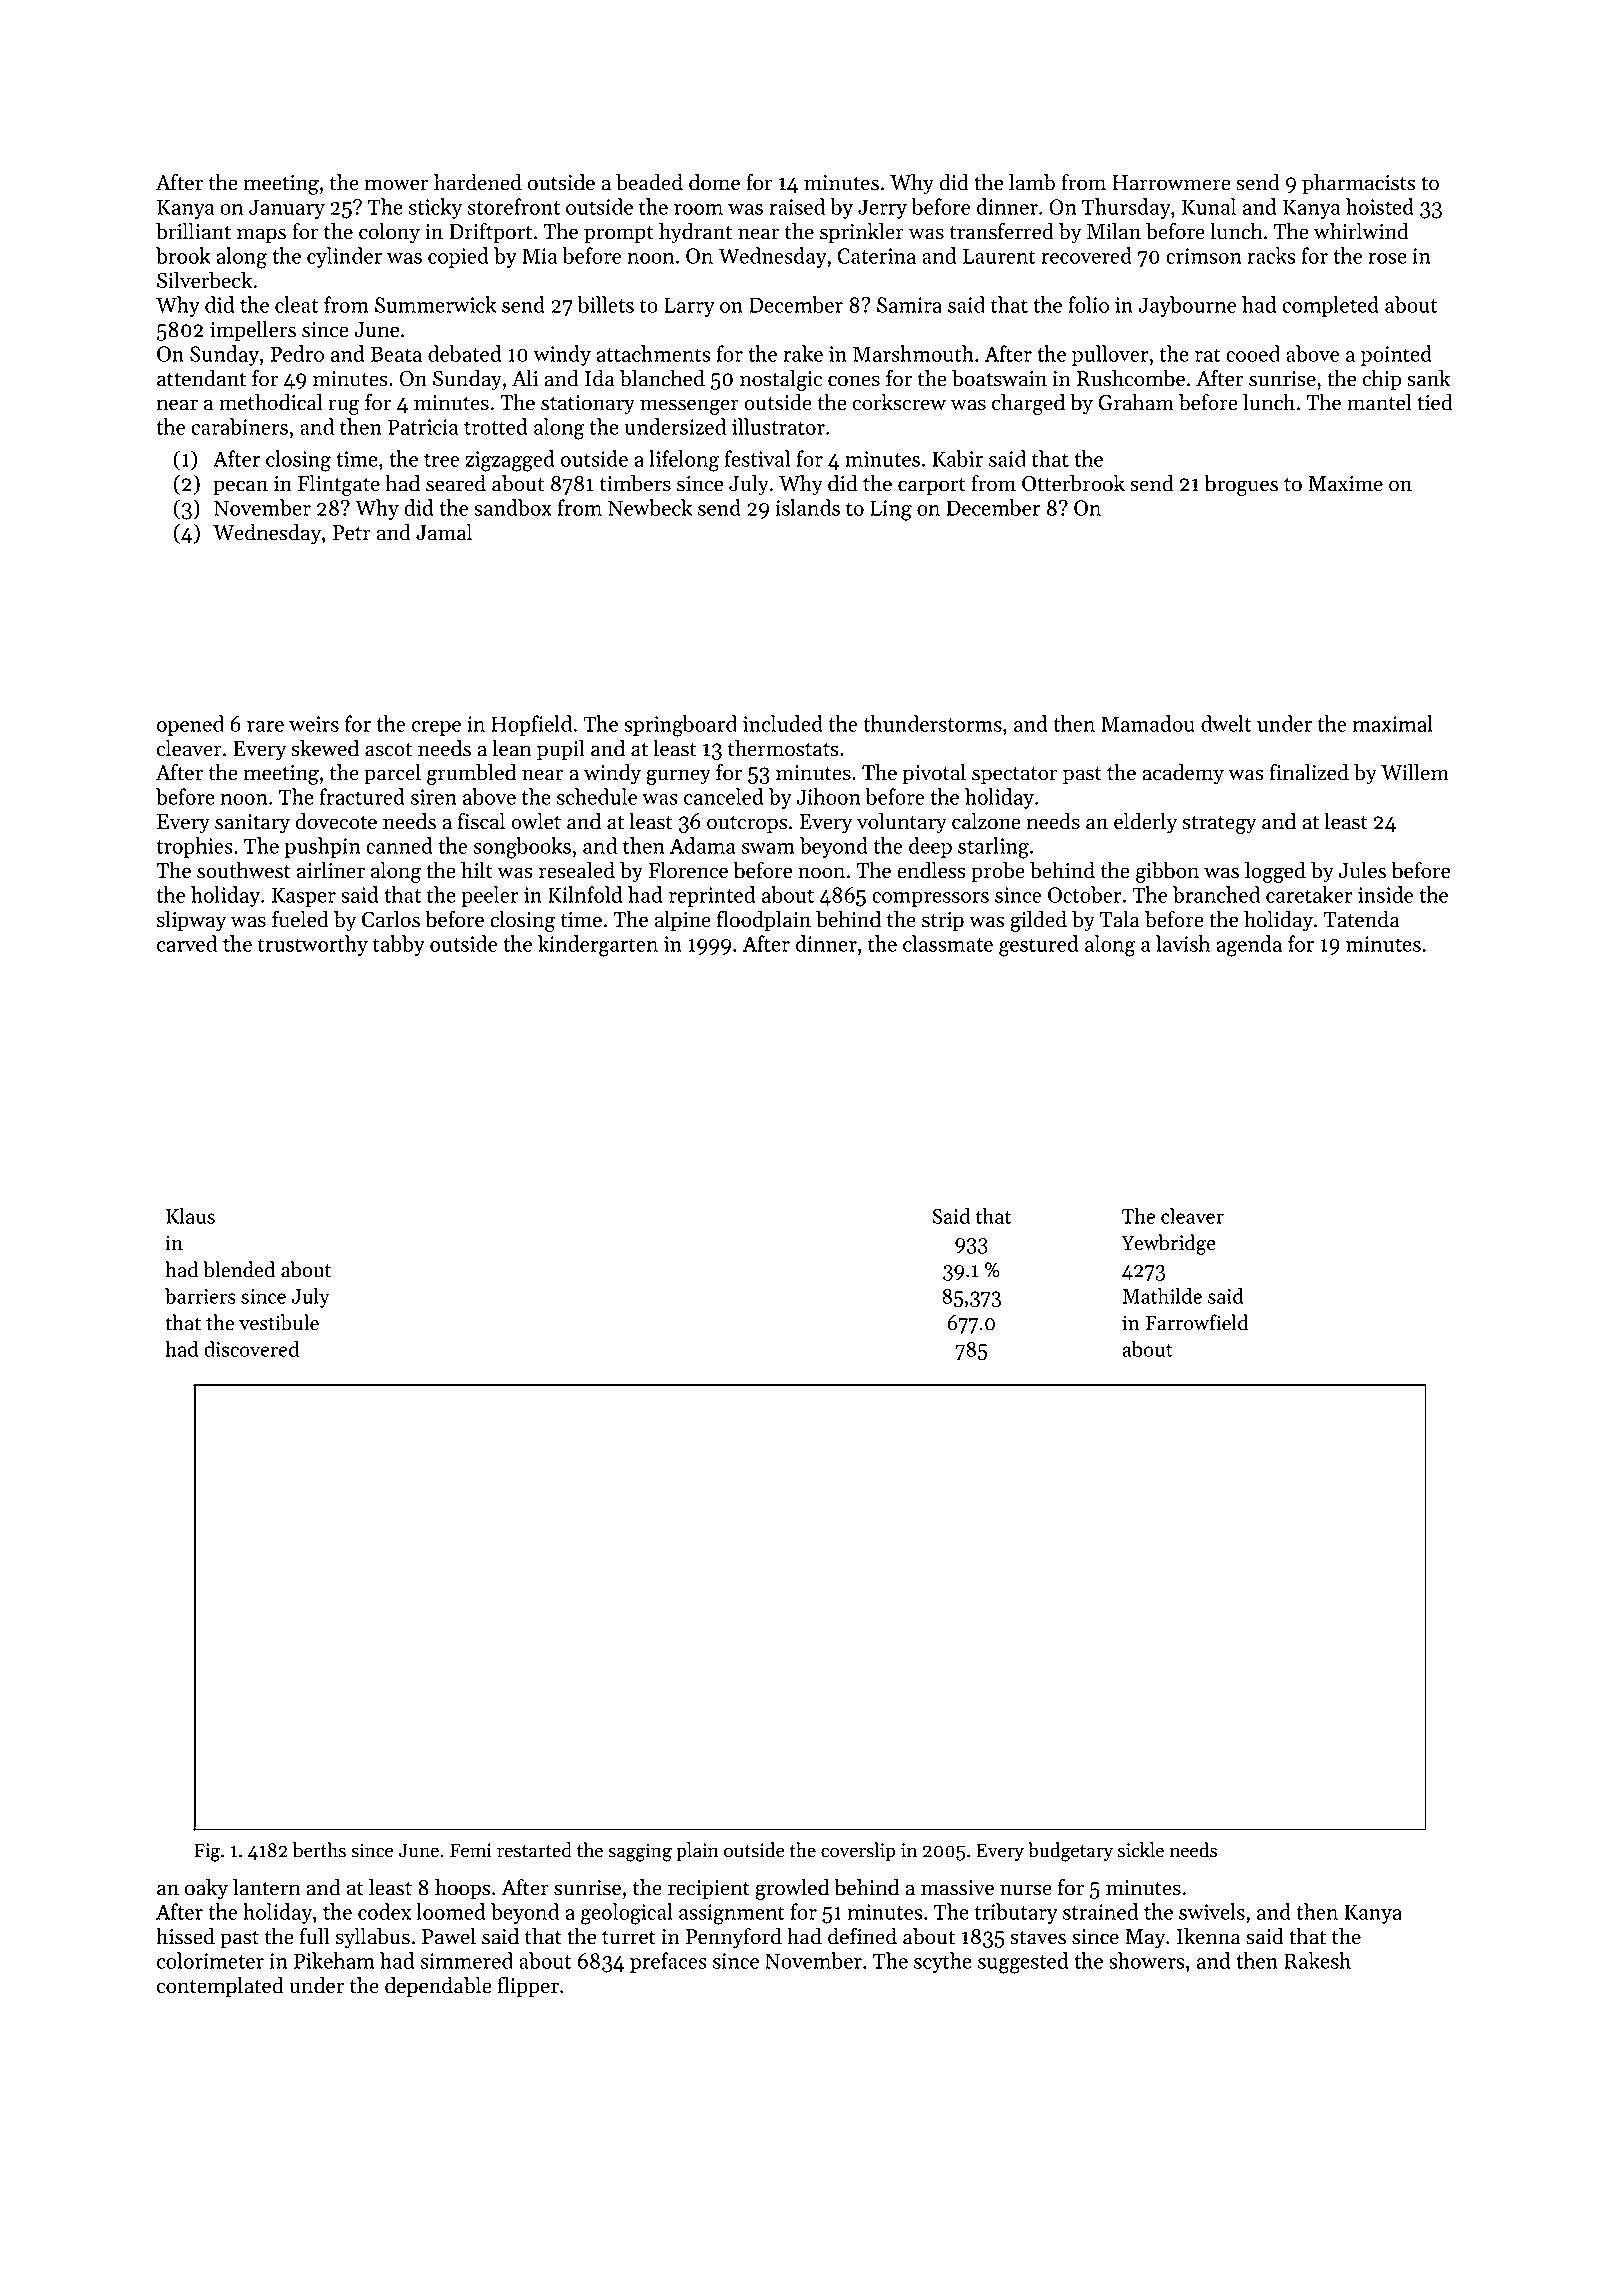  I want to click on sickle, so click(1141, 1850).
